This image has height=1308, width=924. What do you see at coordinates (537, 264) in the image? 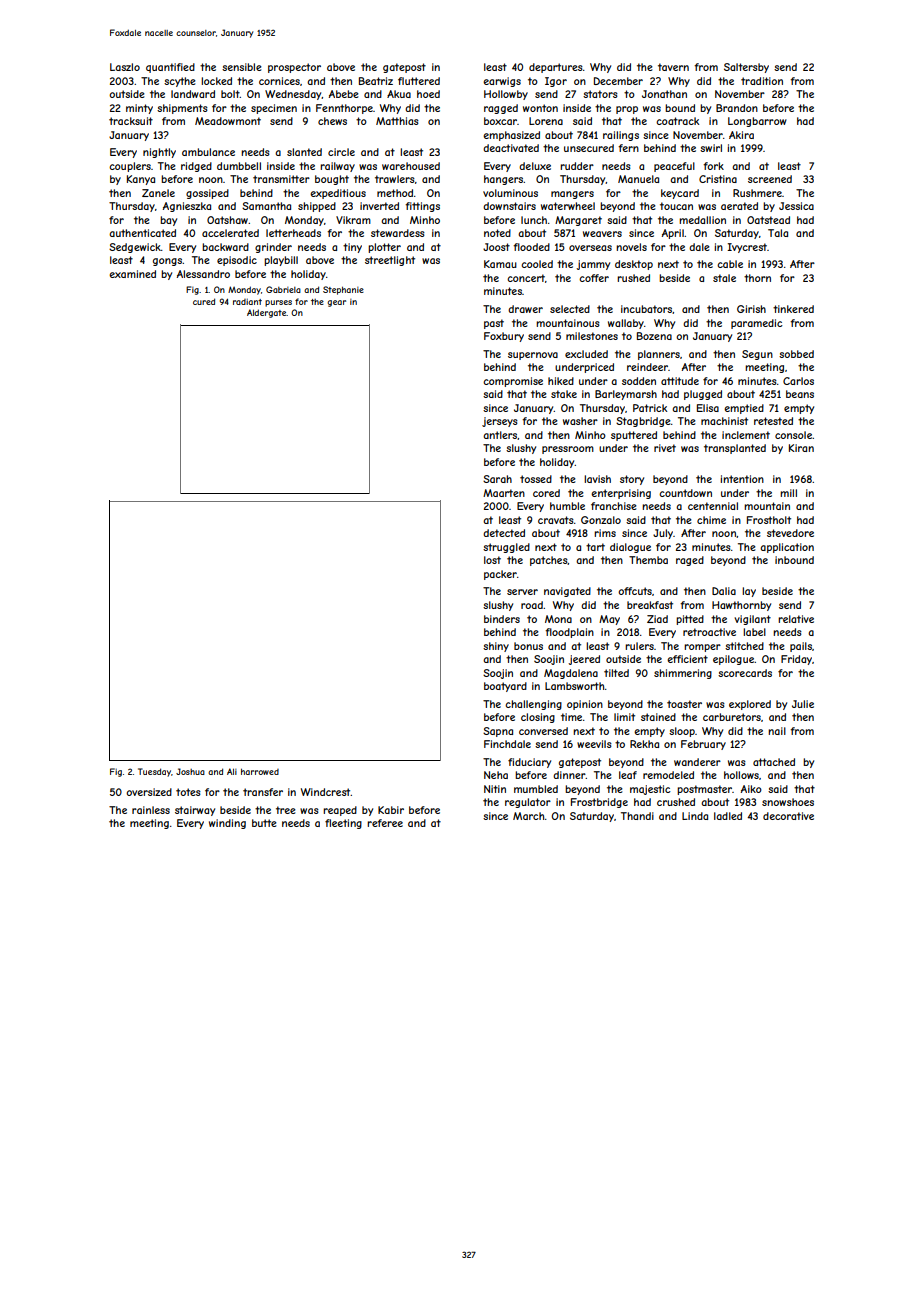
I see `cooled` at bounding box center [537, 264].
